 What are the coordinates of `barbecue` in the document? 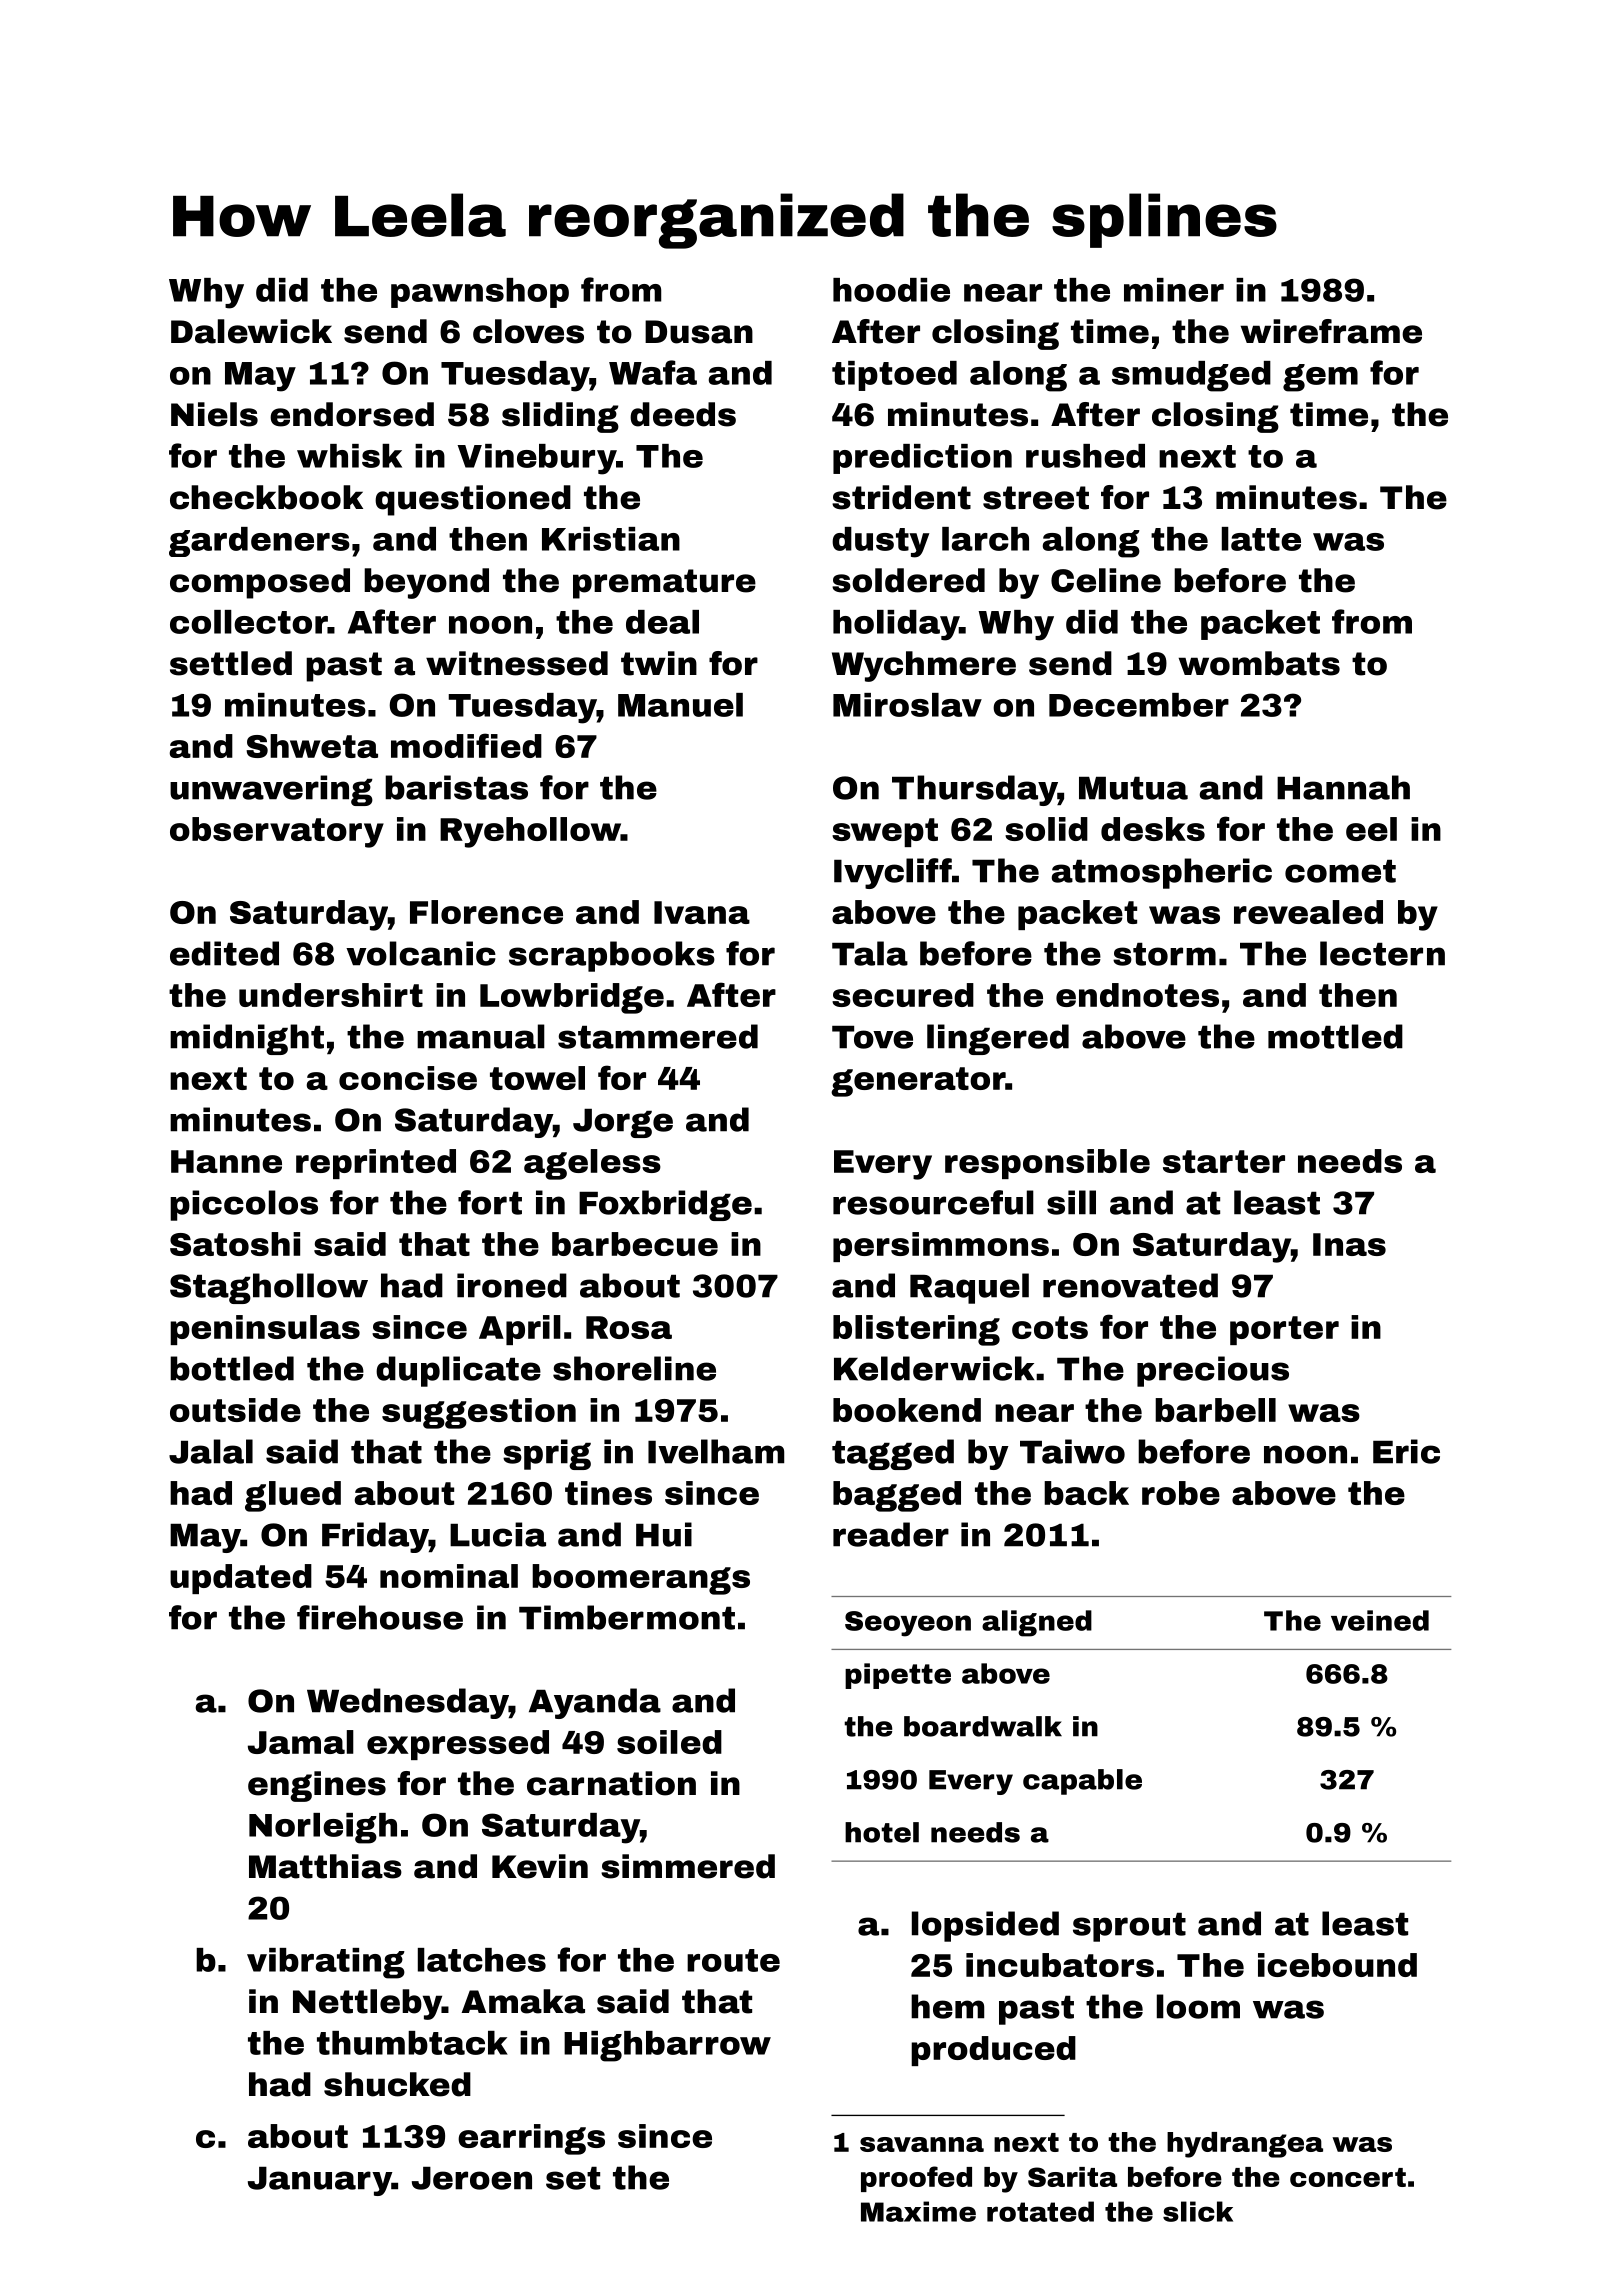 It's located at (635, 1244).
